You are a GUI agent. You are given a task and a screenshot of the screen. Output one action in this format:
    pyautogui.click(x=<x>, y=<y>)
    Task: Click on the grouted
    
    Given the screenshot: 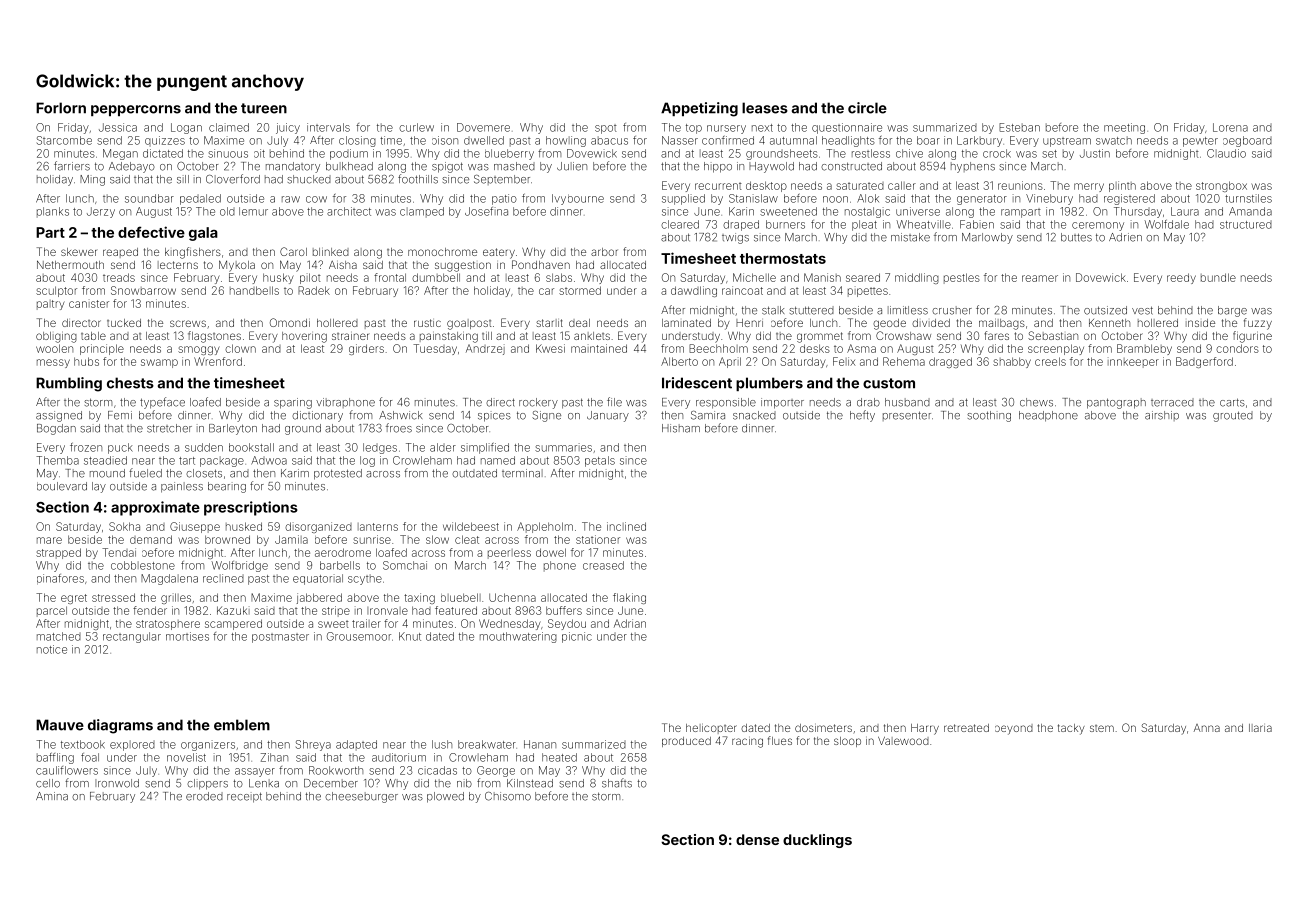 What is the action you would take?
    pyautogui.click(x=1233, y=416)
